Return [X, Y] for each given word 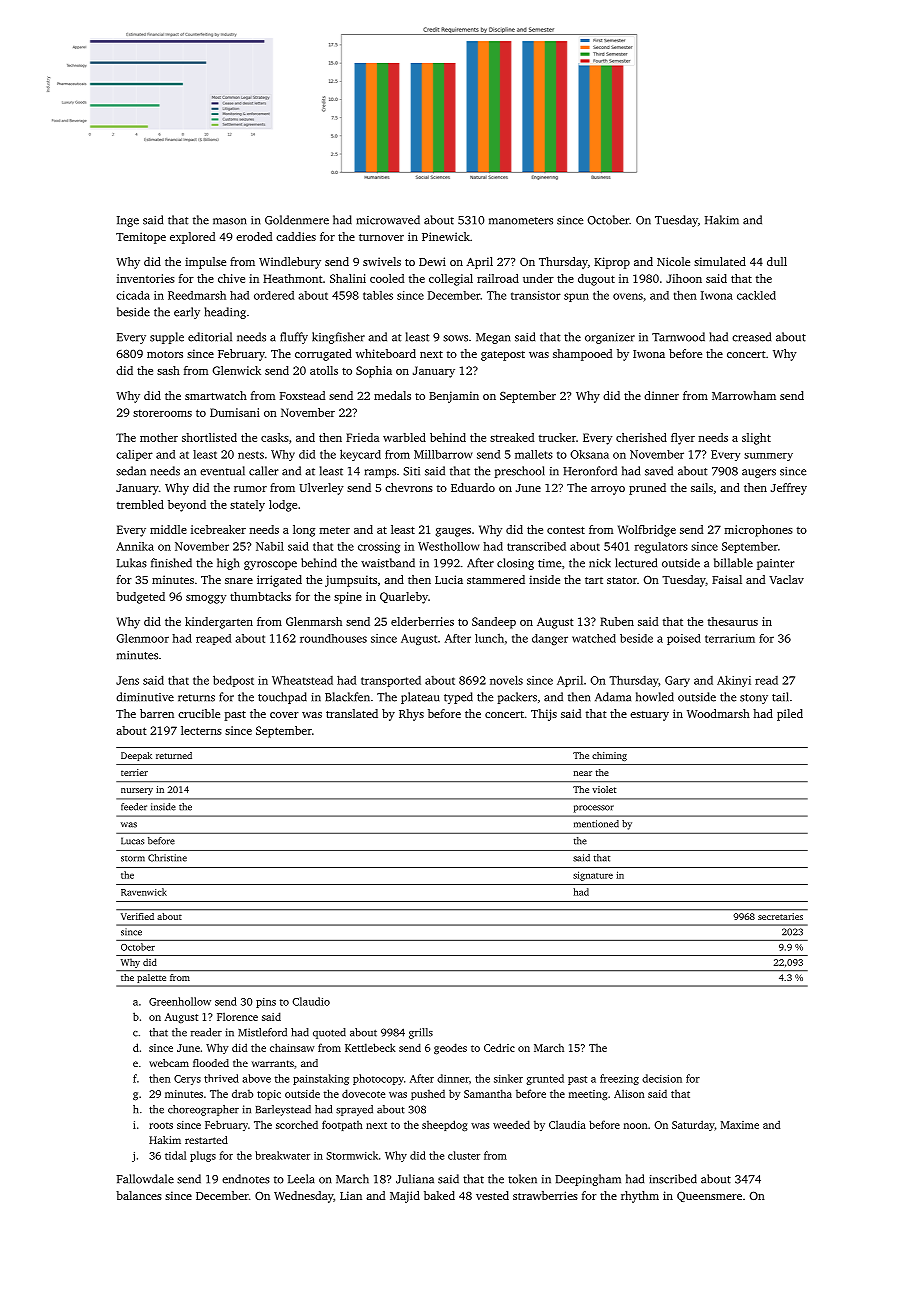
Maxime [740, 1125]
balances [139, 1195]
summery [768, 457]
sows [455, 338]
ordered [274, 295]
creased [751, 337]
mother [159, 437]
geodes [450, 1048]
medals [392, 395]
